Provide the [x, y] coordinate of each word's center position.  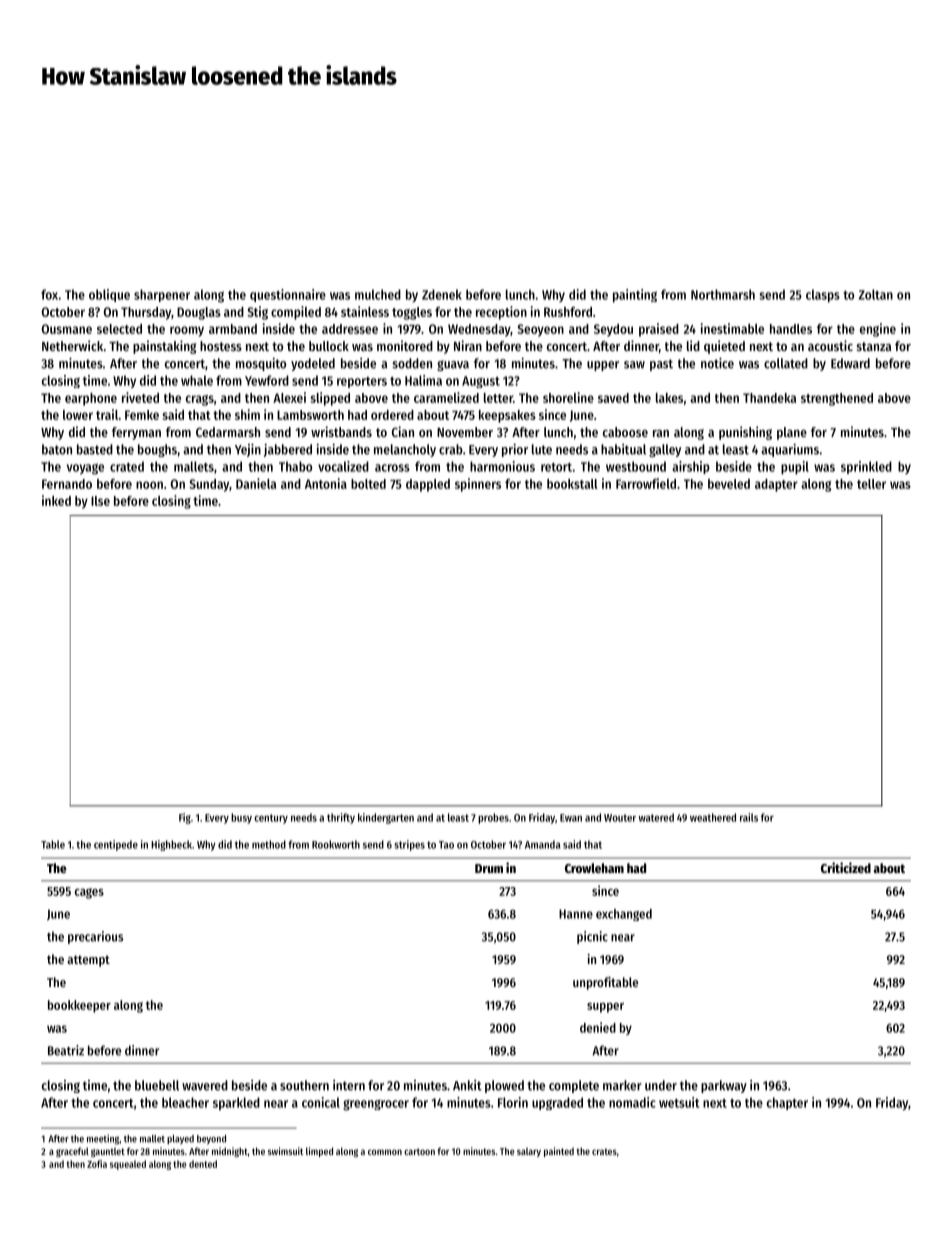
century [271, 819]
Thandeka [769, 398]
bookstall [572, 484]
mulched [378, 294]
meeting [103, 1139]
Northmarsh [723, 294]
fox [49, 294]
